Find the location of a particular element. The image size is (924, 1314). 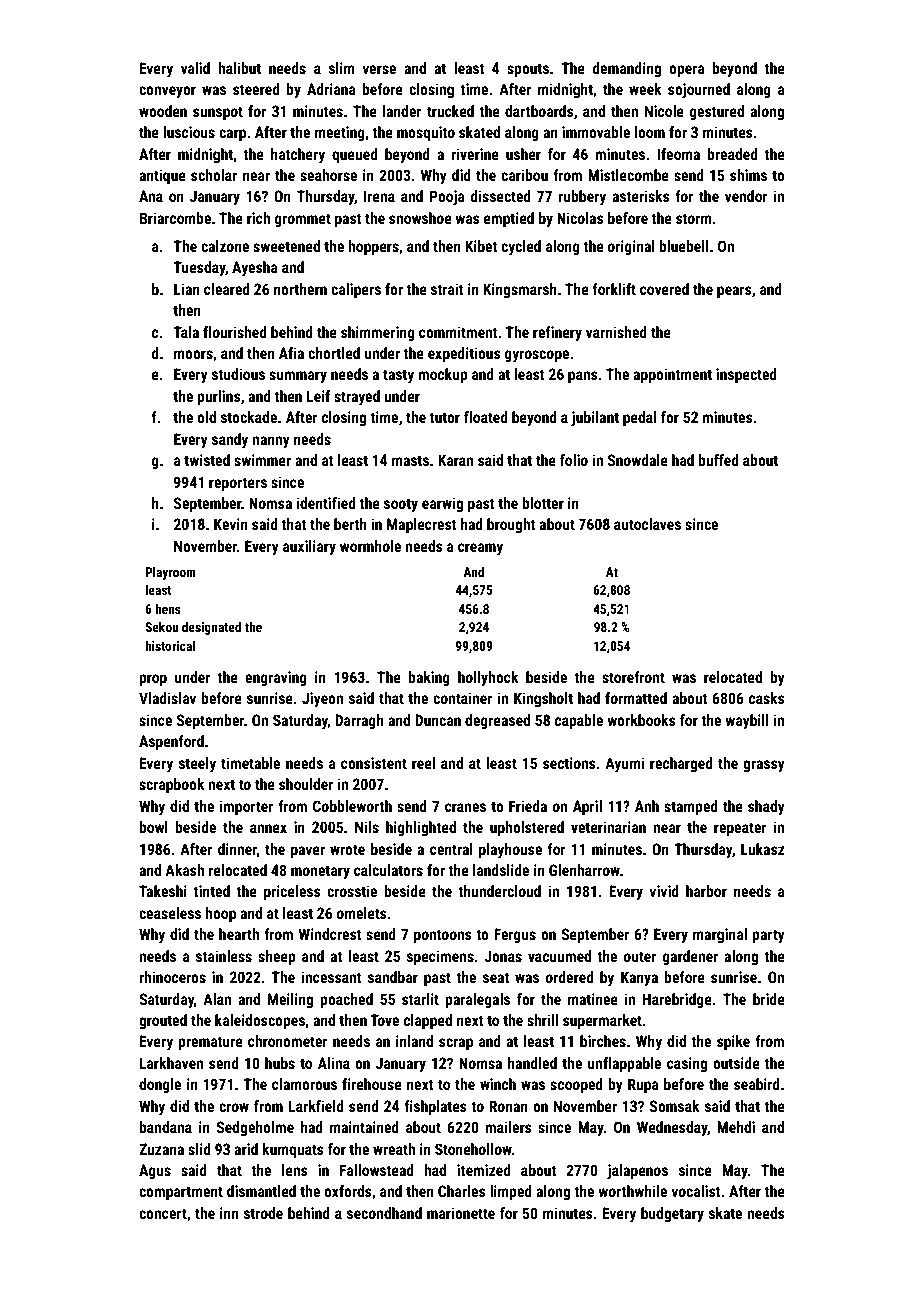

shoulder is located at coordinates (306, 784).
